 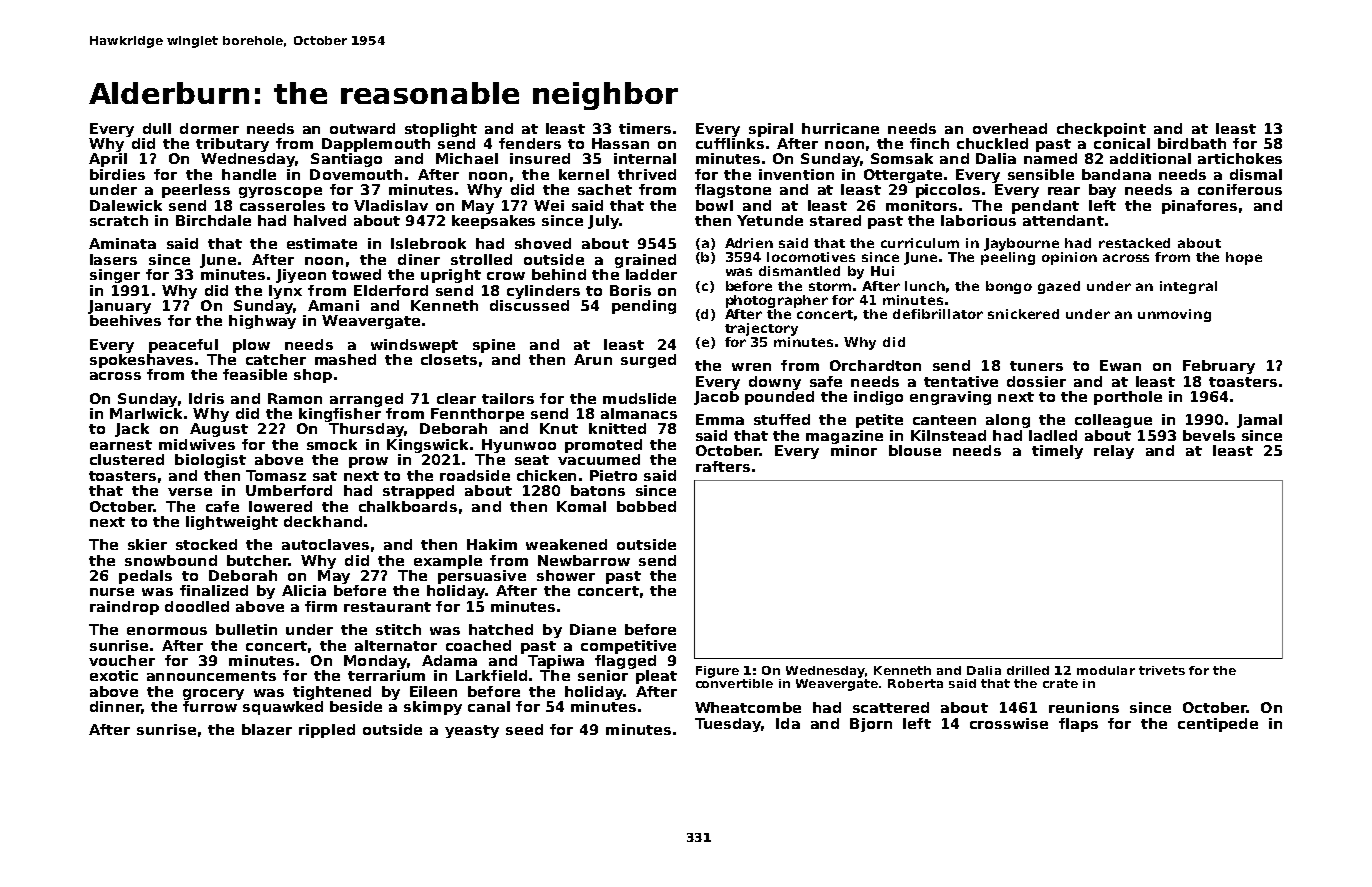 What do you see at coordinates (157, 128) in the screenshot?
I see `dull` at bounding box center [157, 128].
